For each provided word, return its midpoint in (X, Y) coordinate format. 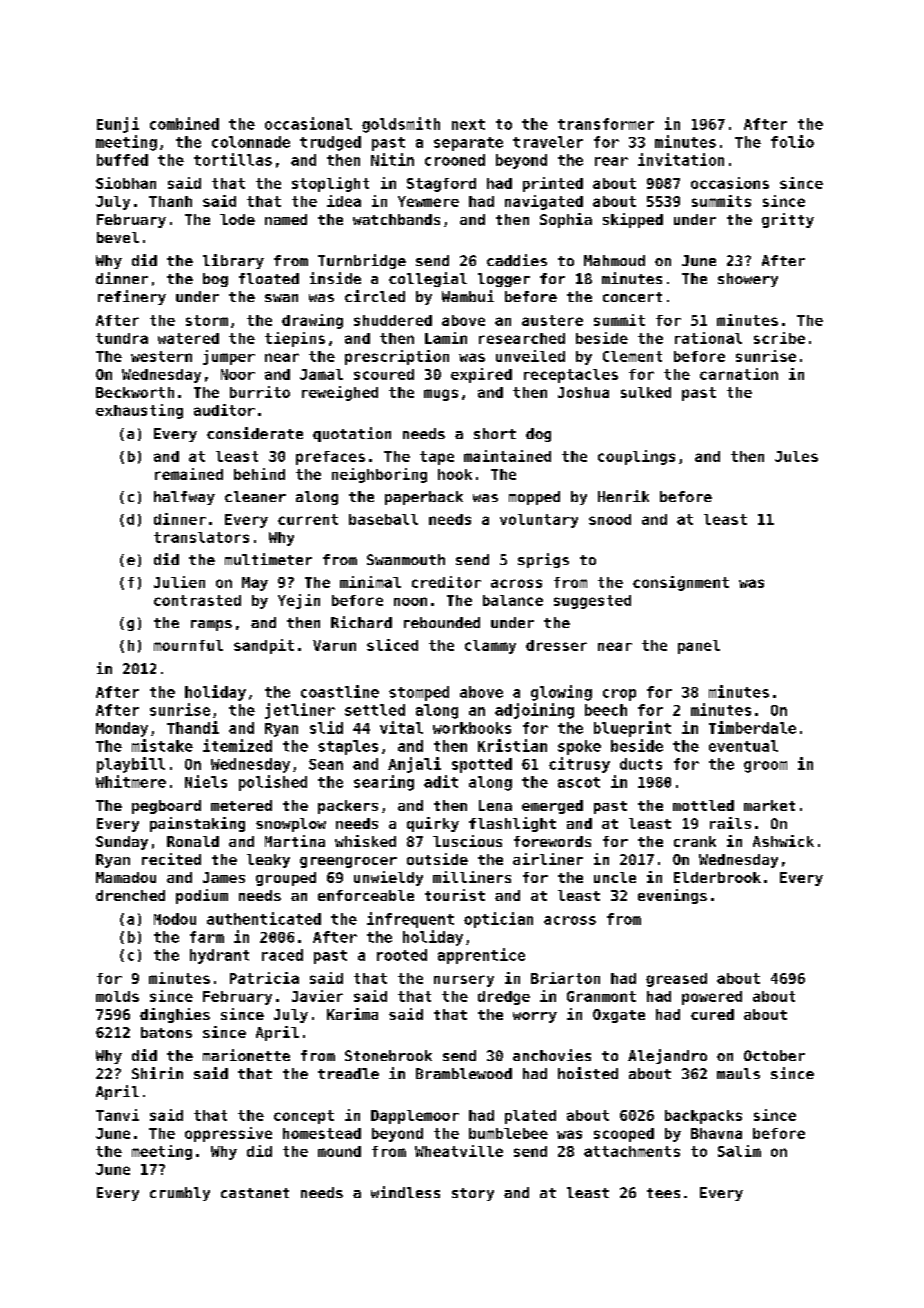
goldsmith (401, 125)
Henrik (623, 496)
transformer (606, 124)
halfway (184, 498)
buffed (122, 160)
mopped (534, 498)
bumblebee (508, 1133)
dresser (556, 645)
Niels (206, 781)
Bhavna (716, 1133)
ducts (641, 764)
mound (339, 1151)
